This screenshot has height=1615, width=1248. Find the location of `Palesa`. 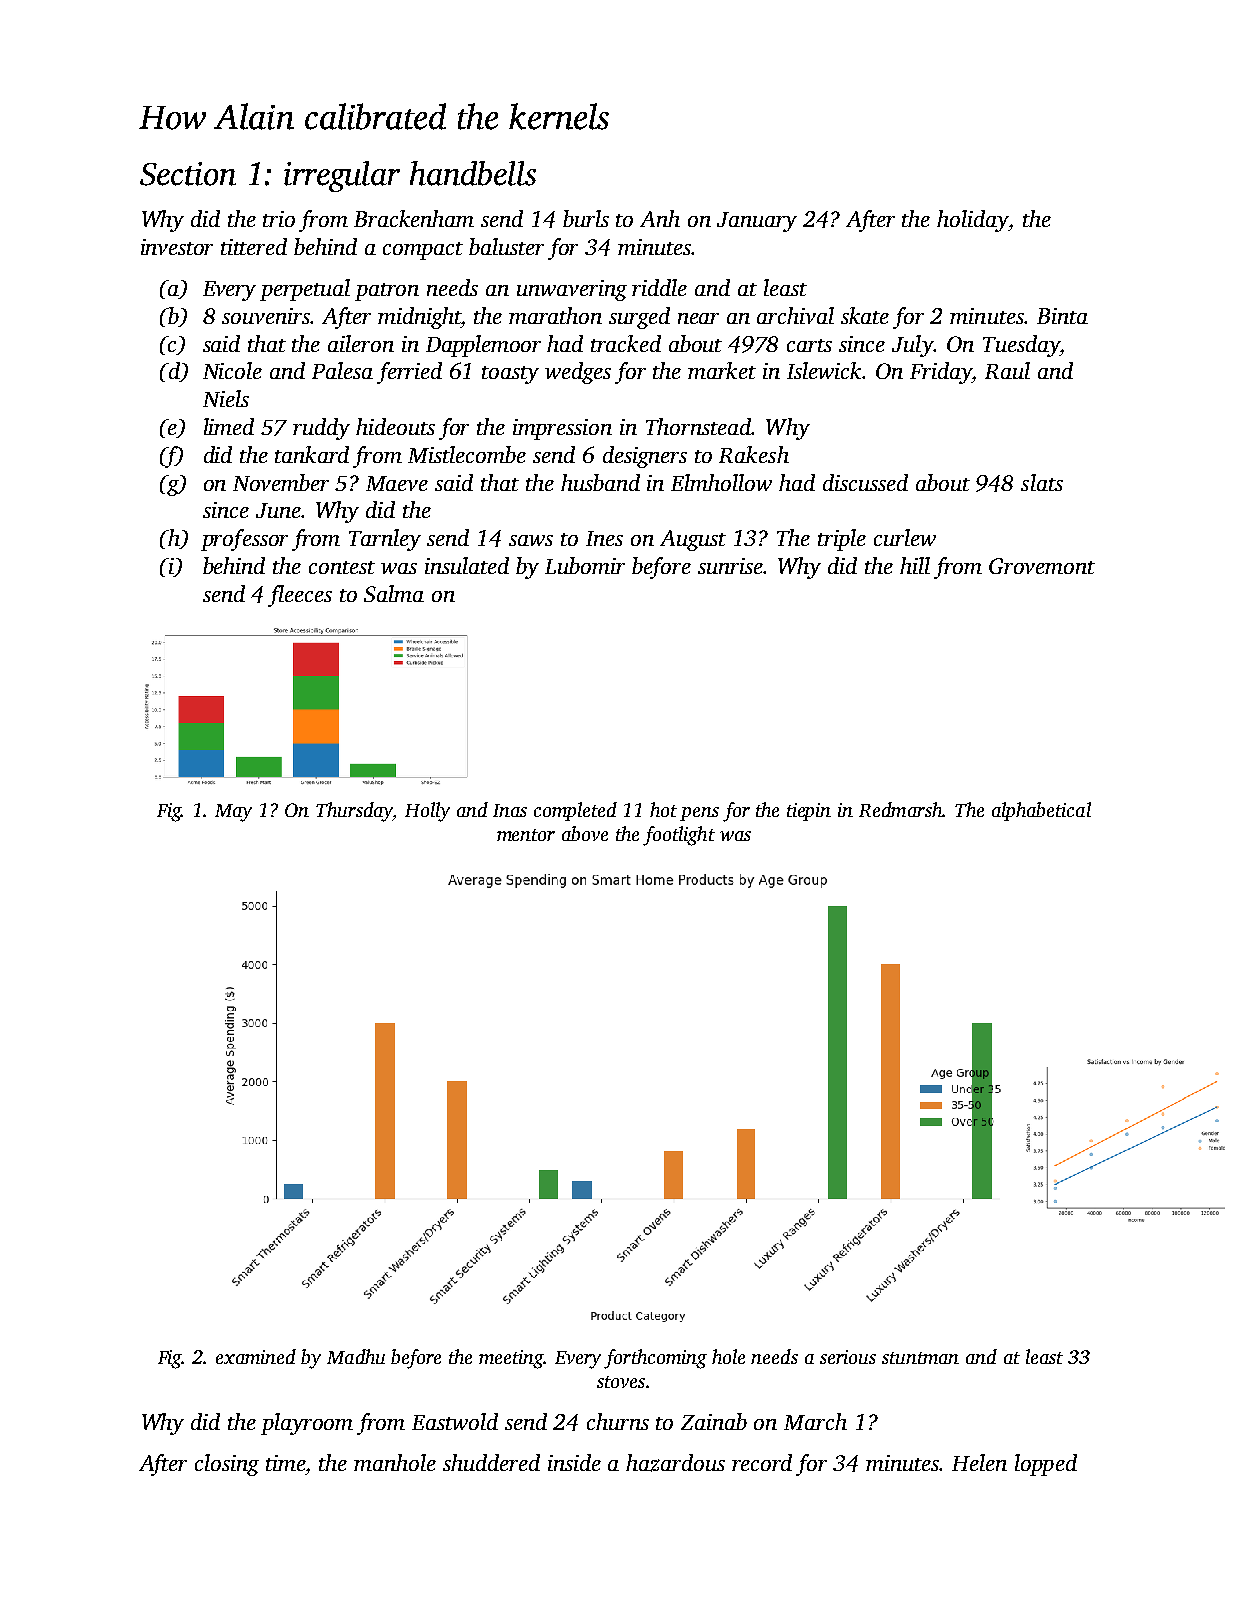

Palesa is located at coordinates (342, 370).
